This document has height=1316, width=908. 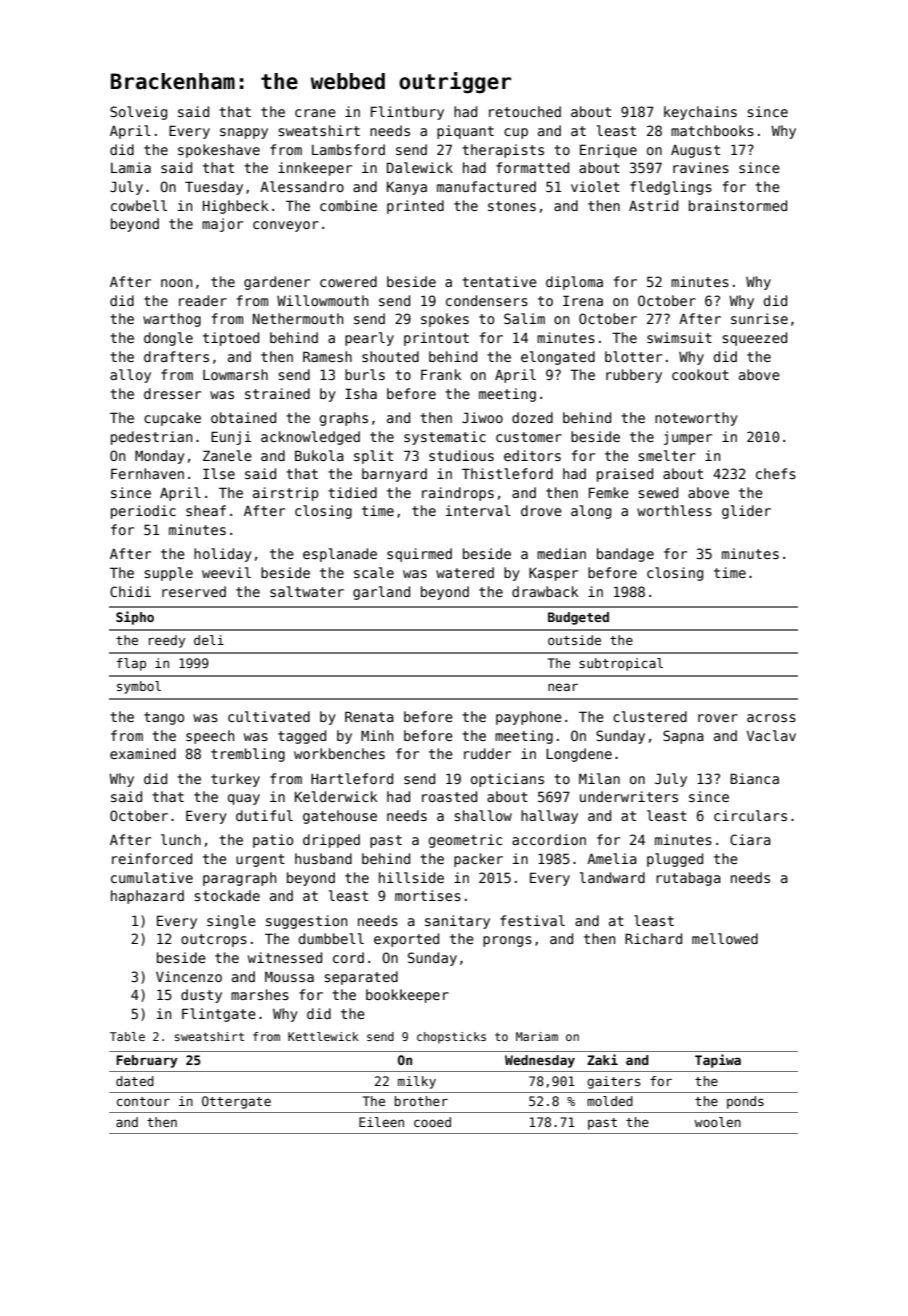 What do you see at coordinates (700, 113) in the document?
I see `keychains` at bounding box center [700, 113].
